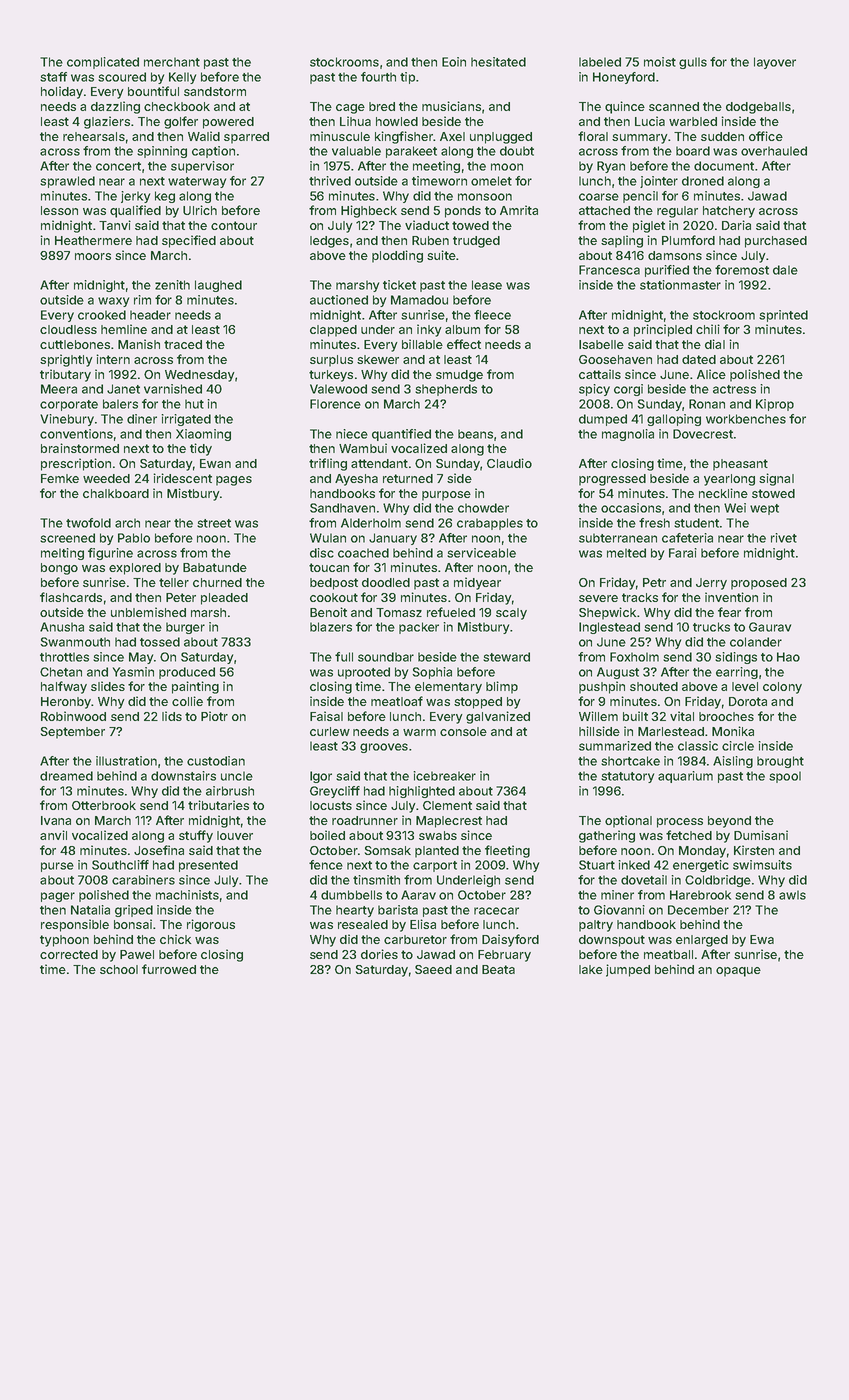 The image size is (849, 1400). I want to click on moist, so click(660, 62).
